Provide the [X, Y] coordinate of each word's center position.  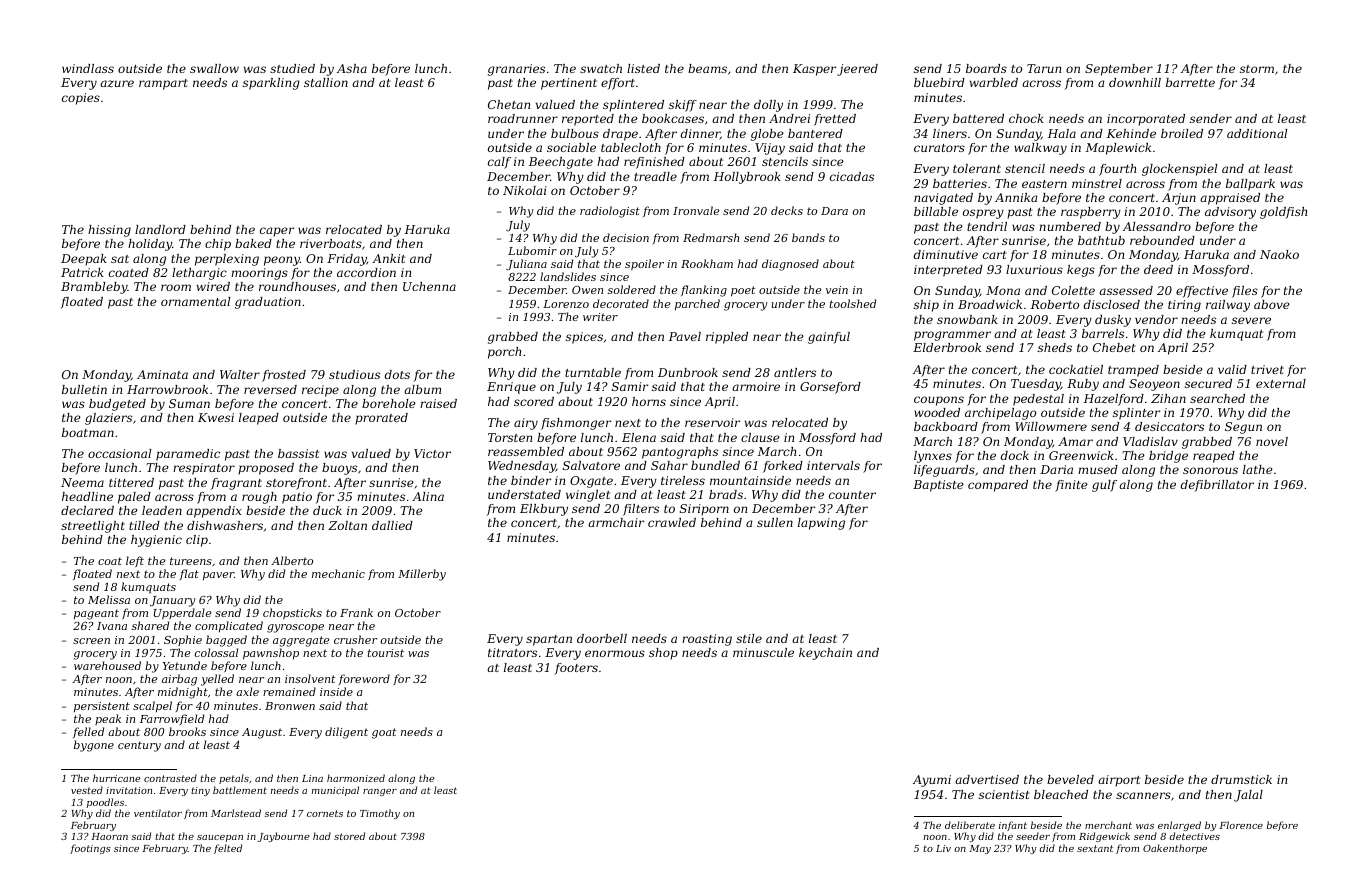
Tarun [1044, 68]
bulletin [84, 389]
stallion [326, 82]
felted [228, 849]
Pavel [685, 336]
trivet [1267, 369]
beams [707, 68]
